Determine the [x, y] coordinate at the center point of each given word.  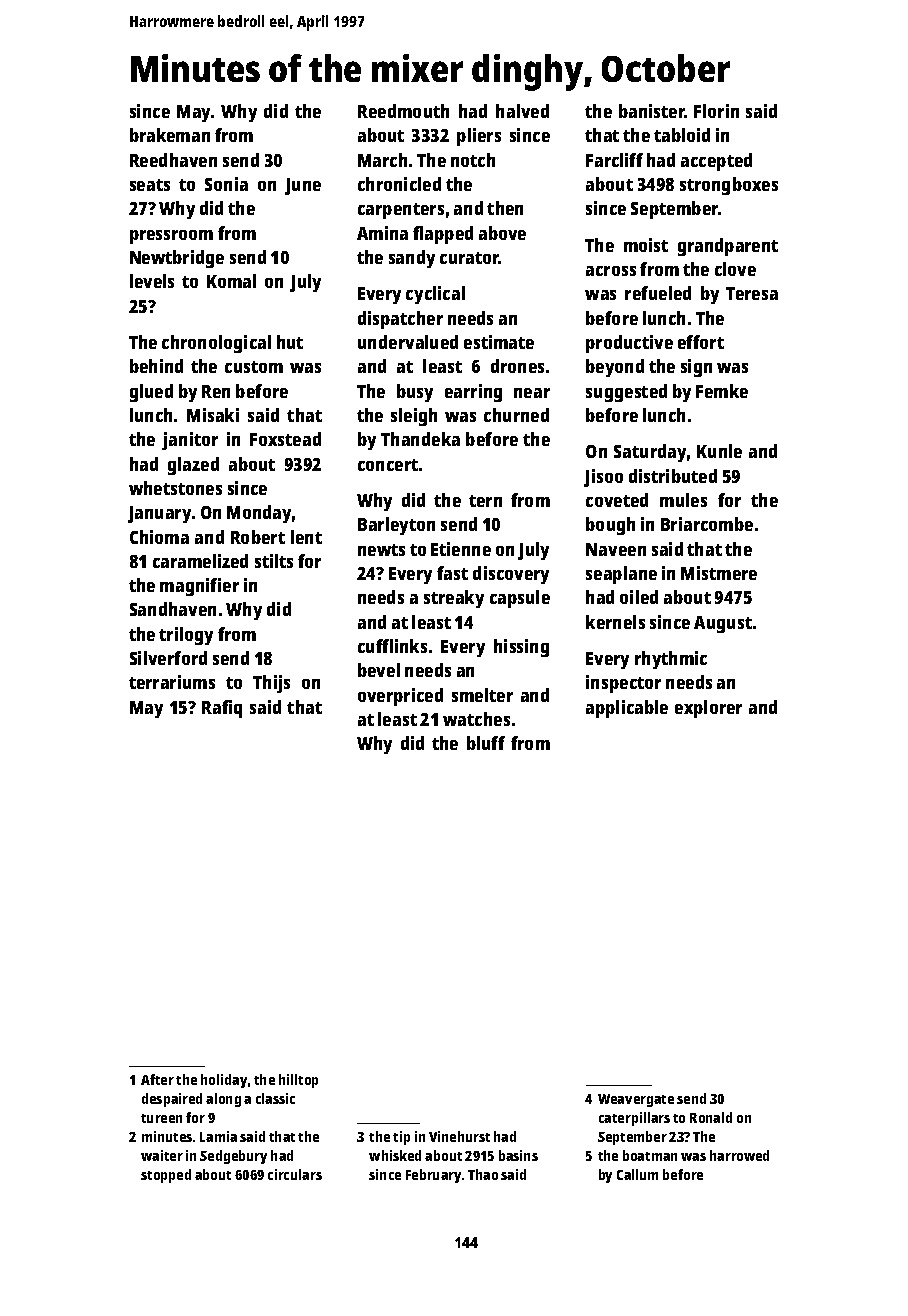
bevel [379, 670]
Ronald [711, 1117]
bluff [486, 743]
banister [652, 111]
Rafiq [222, 709]
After [157, 1079]
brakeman [170, 135]
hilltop [298, 1081]
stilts [274, 561]
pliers [479, 137]
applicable [627, 709]
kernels [615, 622]
